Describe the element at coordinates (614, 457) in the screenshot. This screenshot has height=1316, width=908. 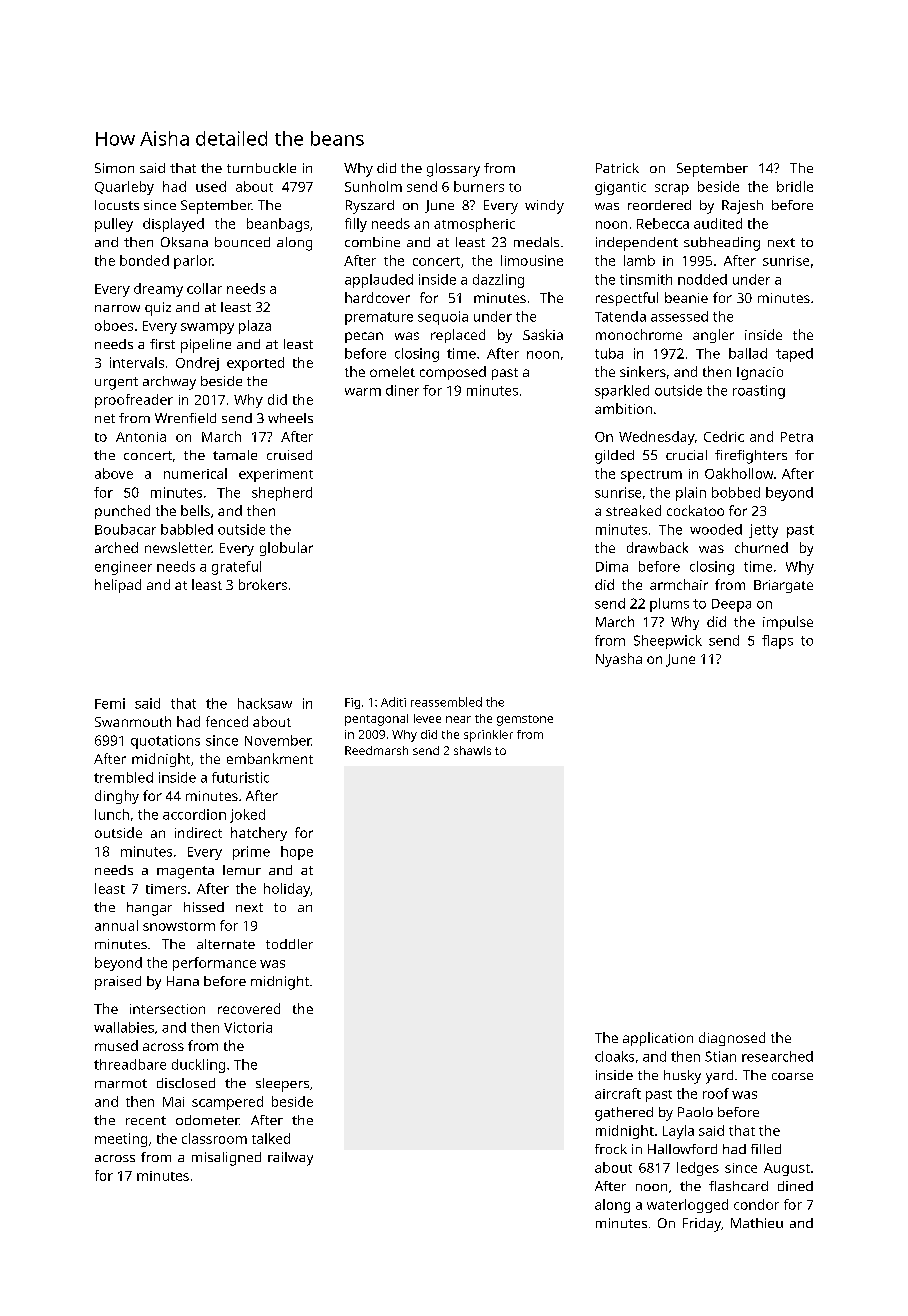
I see `gilded` at that location.
